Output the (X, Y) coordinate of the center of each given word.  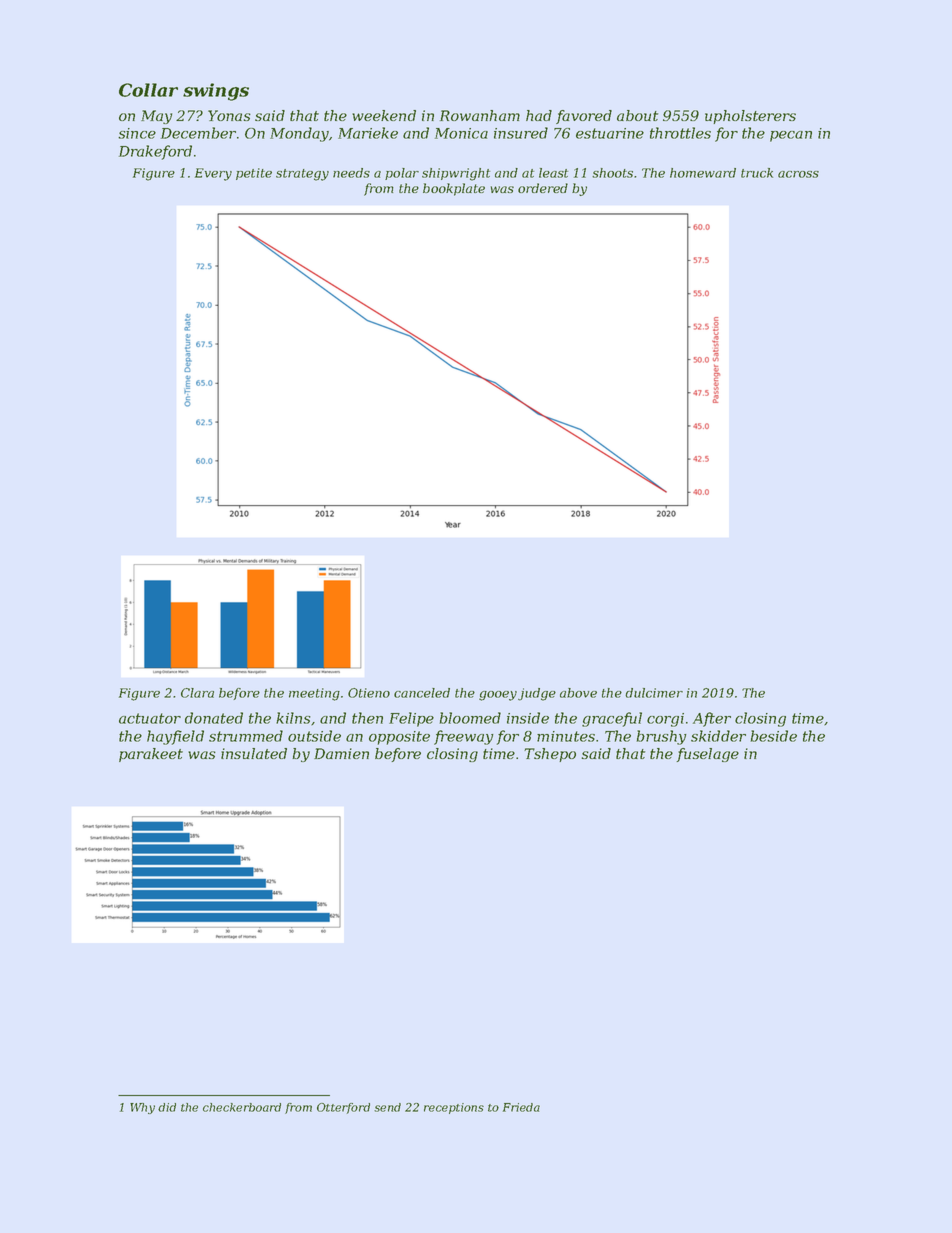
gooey (498, 696)
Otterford (343, 1108)
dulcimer (654, 693)
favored (584, 117)
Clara (197, 693)
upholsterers (750, 117)
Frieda (521, 1107)
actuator (150, 718)
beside (774, 736)
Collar (148, 90)
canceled (422, 693)
